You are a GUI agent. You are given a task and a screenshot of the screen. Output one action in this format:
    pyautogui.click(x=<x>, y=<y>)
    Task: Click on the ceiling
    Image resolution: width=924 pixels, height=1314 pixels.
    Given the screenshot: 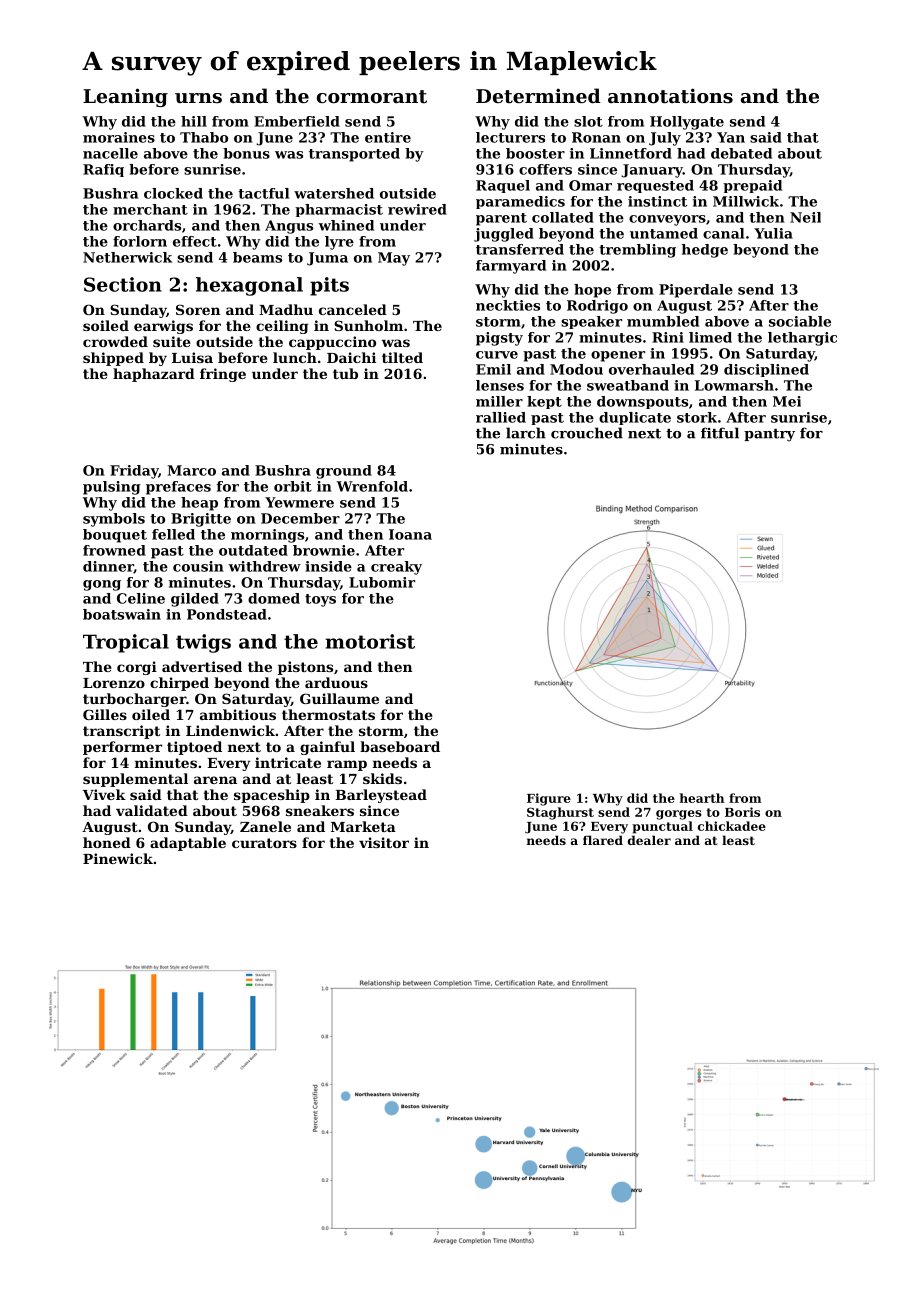 What is the action you would take?
    pyautogui.click(x=282, y=327)
